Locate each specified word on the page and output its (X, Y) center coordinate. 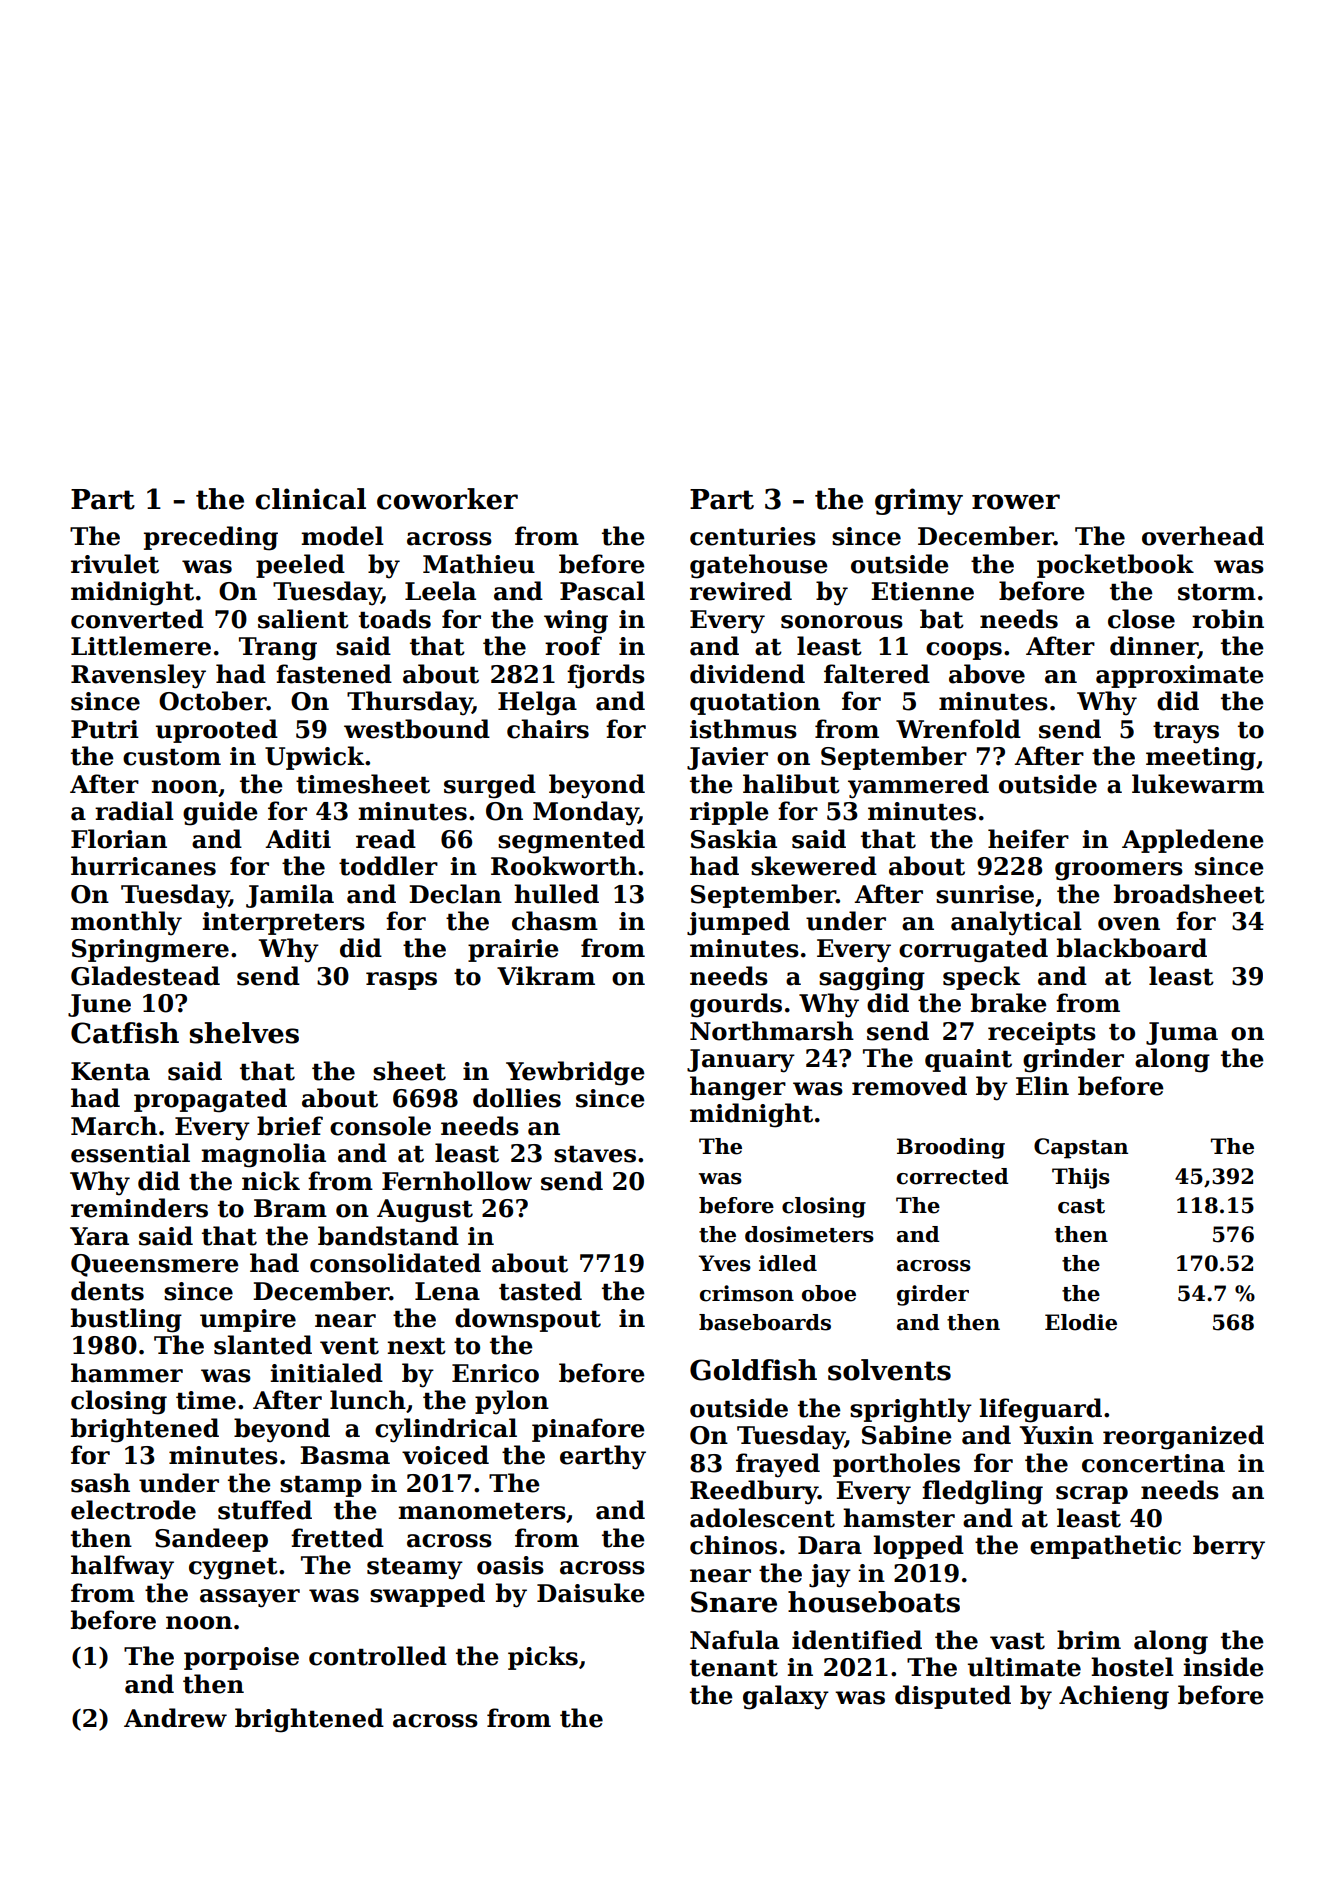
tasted (540, 1291)
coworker (447, 499)
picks (543, 1658)
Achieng (1114, 1697)
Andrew (175, 1718)
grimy (919, 501)
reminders (139, 1208)
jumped (738, 923)
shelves (244, 1033)
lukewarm (1198, 784)
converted (137, 619)
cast (1081, 1206)
